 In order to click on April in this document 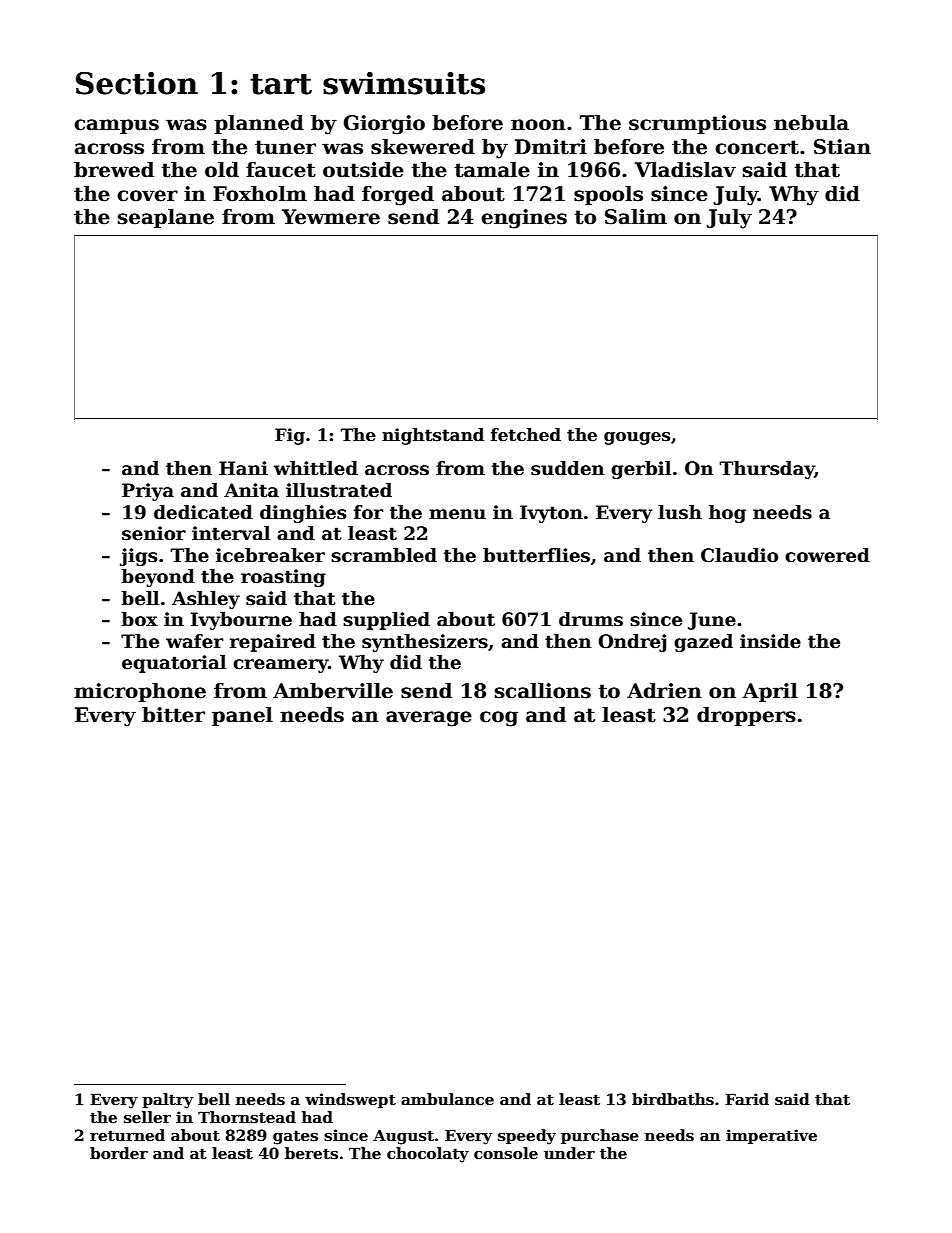, I will do `click(770, 692)`.
